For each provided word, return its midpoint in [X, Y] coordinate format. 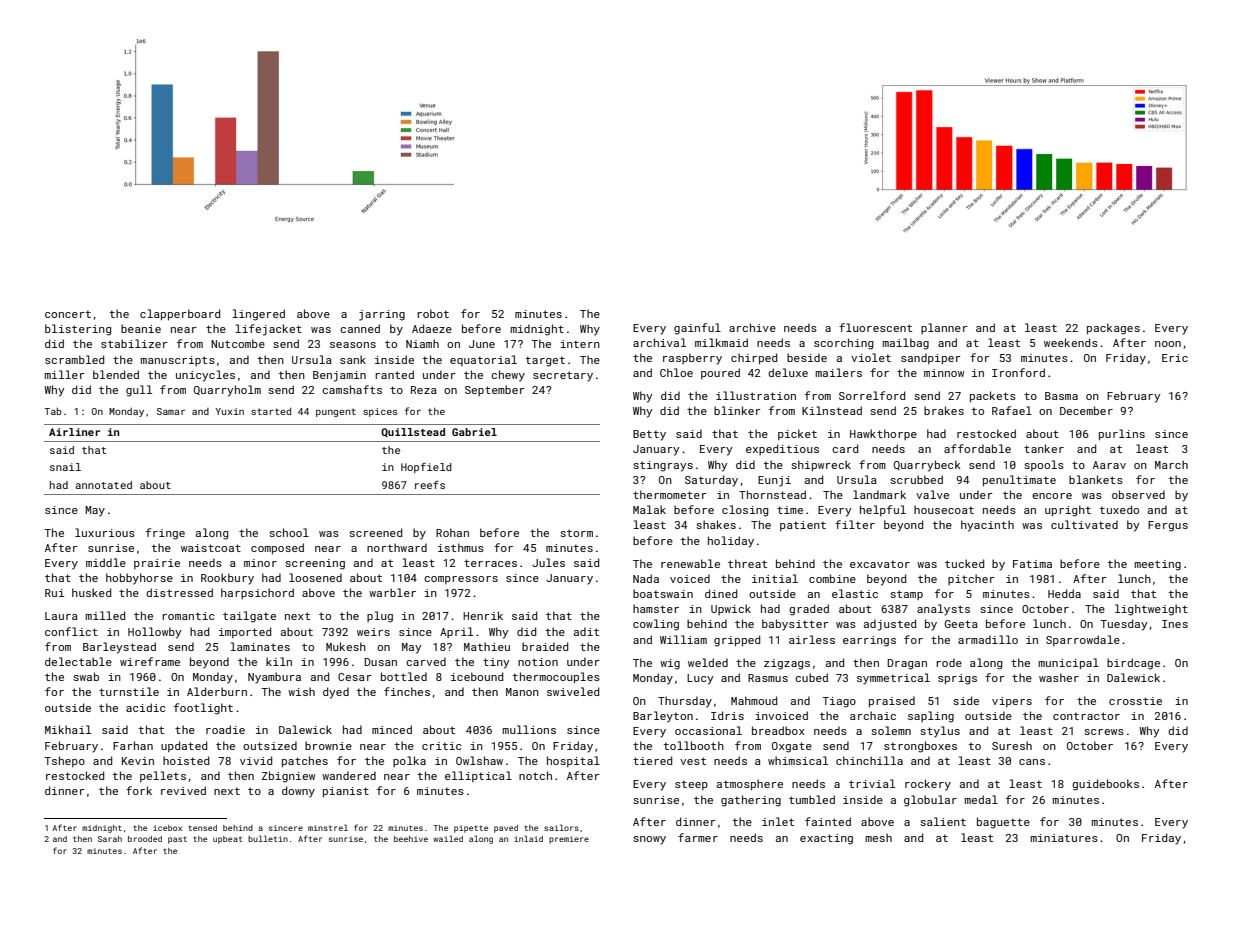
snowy [649, 840]
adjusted [890, 625]
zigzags [787, 664]
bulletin [268, 838]
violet [871, 357]
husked [91, 592]
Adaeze [432, 328]
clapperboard [180, 314]
